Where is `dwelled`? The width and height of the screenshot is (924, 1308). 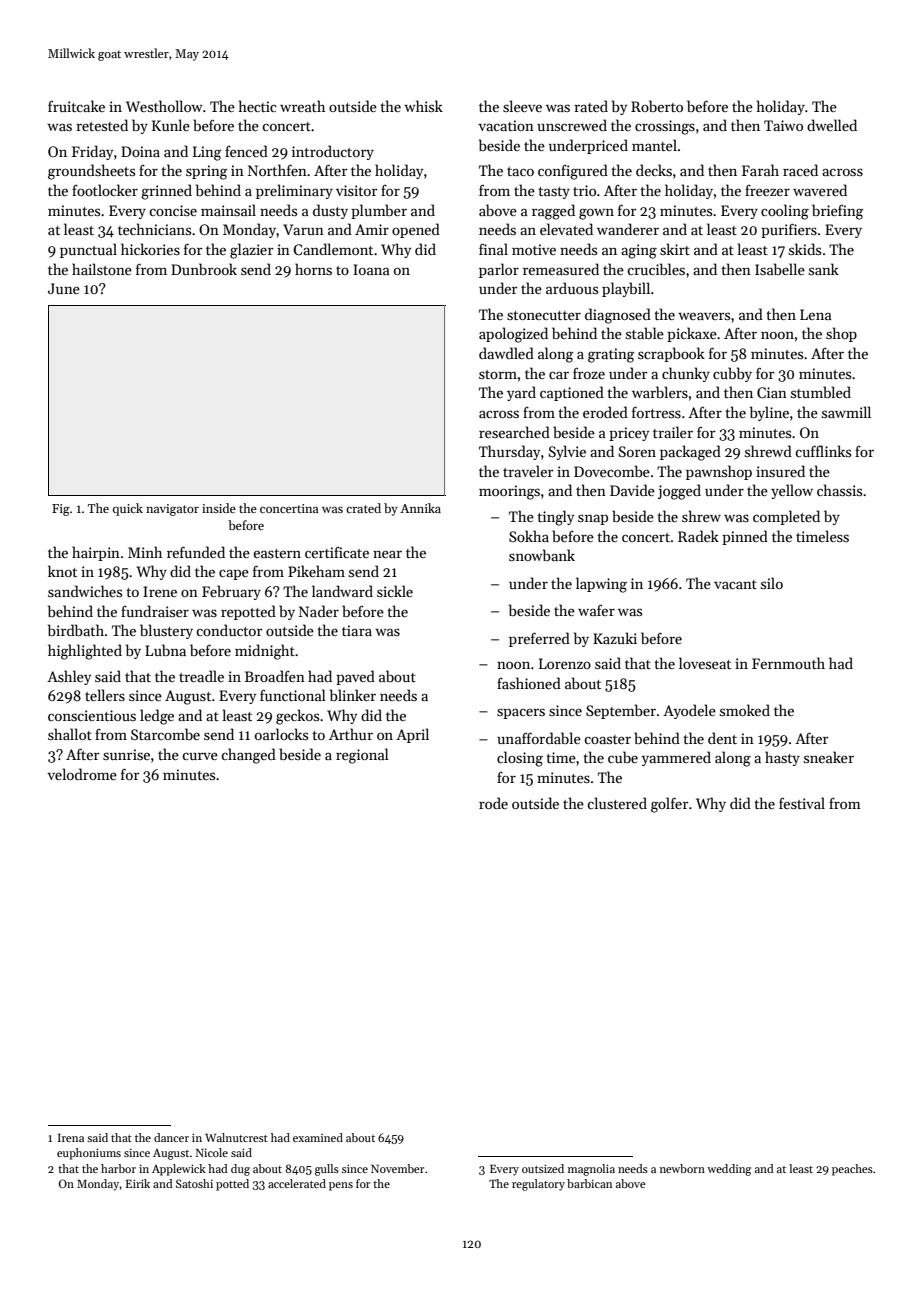
dwelled is located at coordinates (832, 125).
